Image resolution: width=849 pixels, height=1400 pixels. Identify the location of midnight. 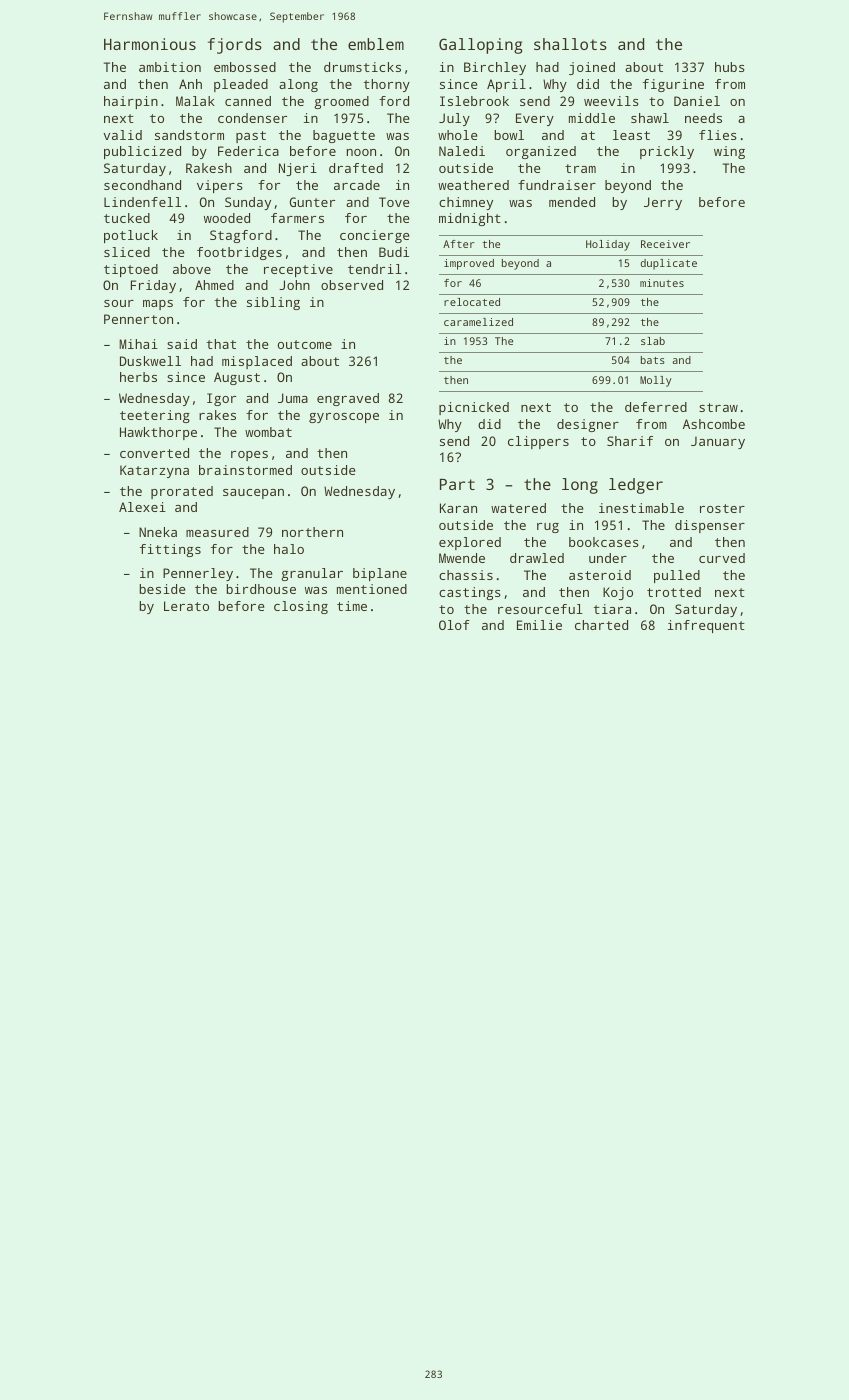
(470, 219).
